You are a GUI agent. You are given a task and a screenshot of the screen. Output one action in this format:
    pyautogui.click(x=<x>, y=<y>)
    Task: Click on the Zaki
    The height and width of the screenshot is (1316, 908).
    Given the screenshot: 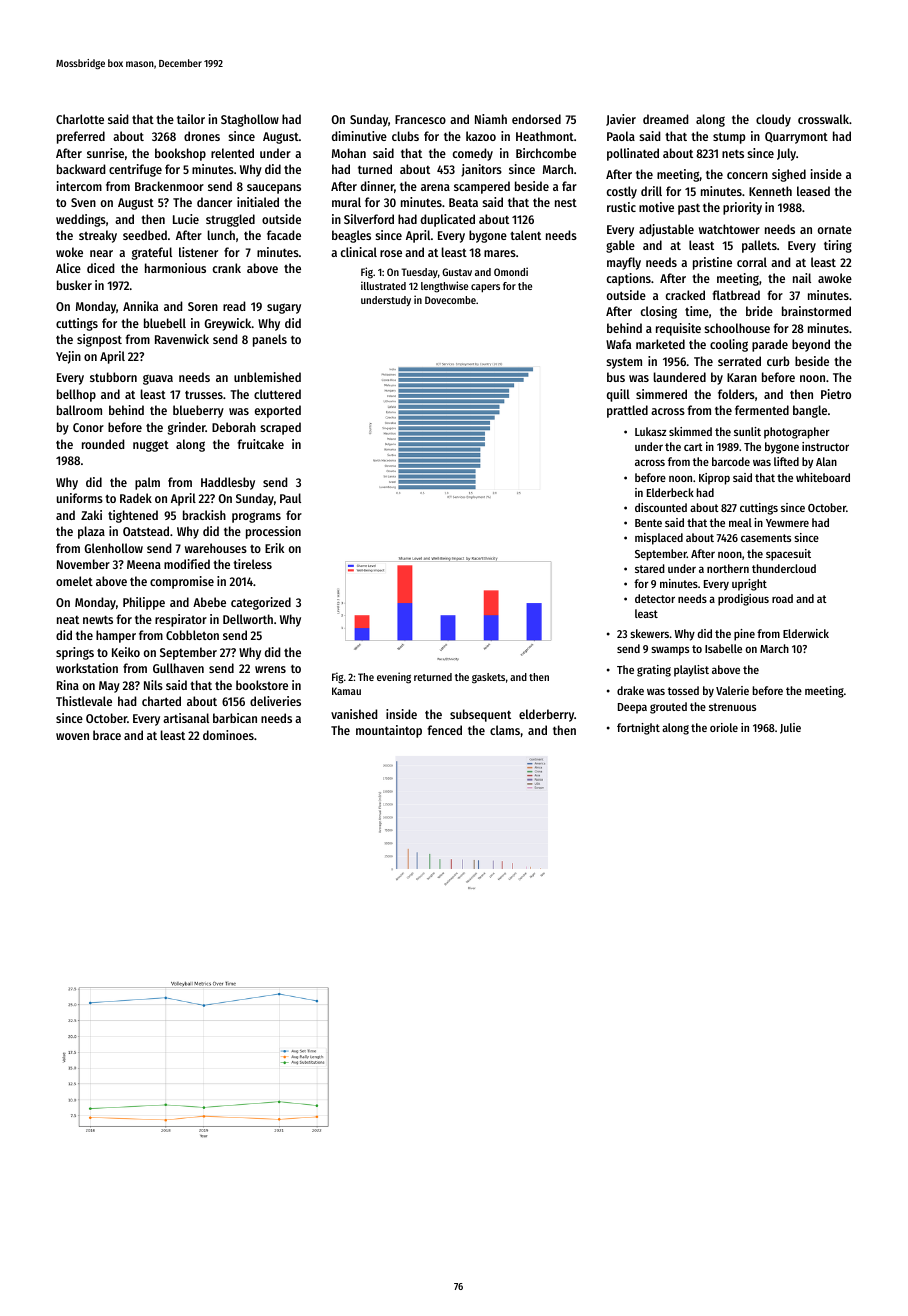 What is the action you would take?
    pyautogui.click(x=91, y=515)
